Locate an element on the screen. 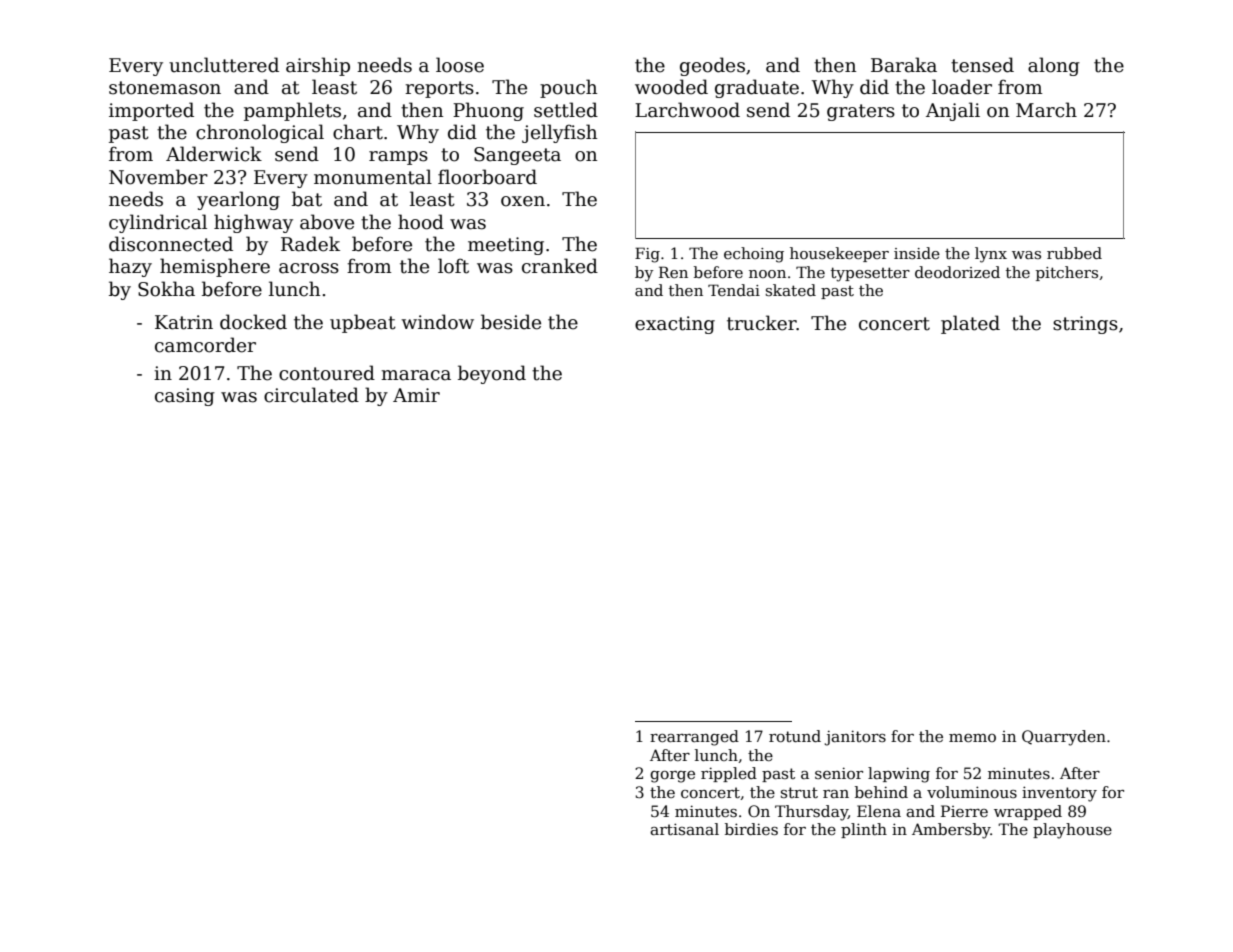  rotund is located at coordinates (795, 736).
